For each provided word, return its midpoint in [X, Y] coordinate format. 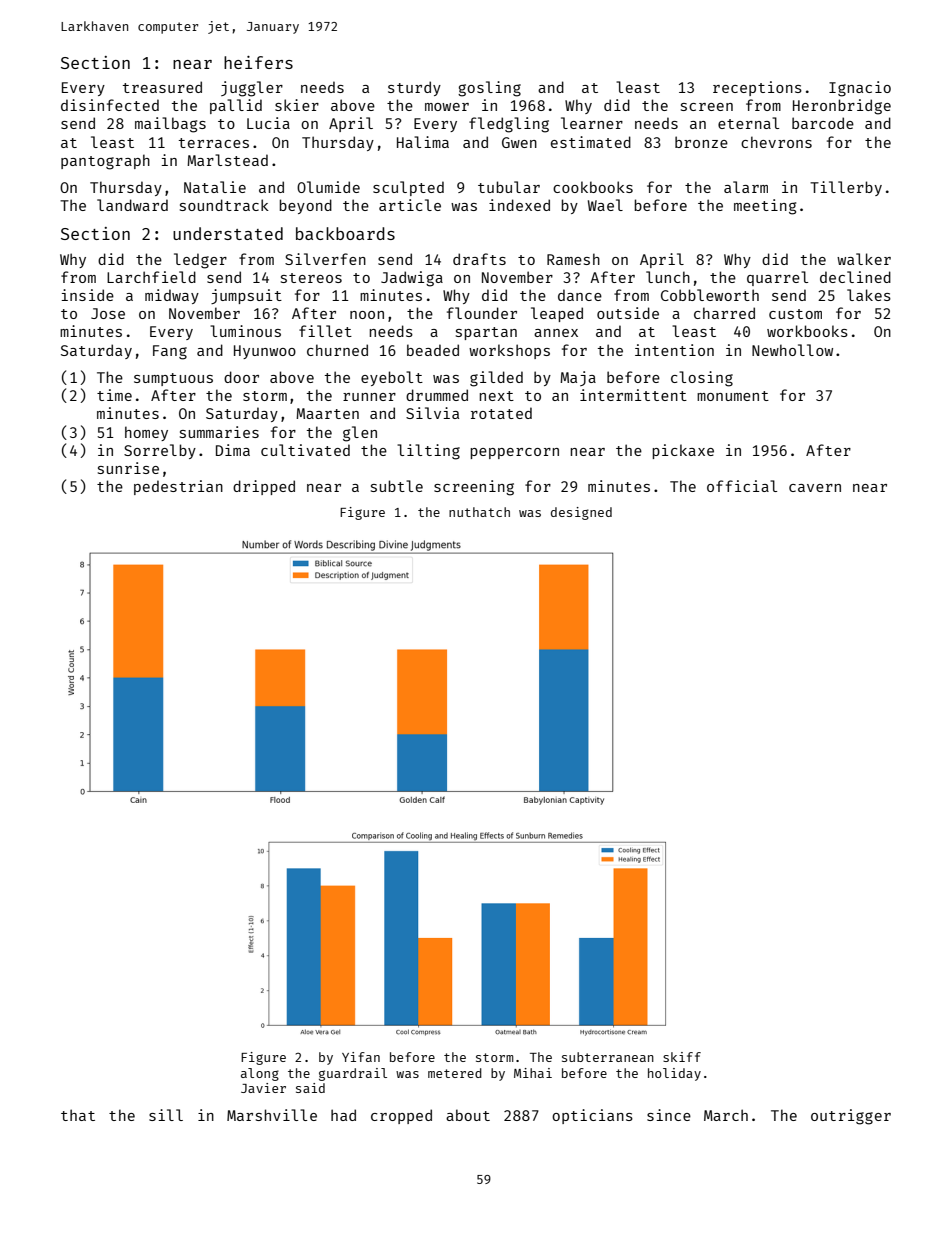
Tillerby [846, 188]
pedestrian [178, 487]
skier [297, 105]
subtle [397, 486]
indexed [519, 205]
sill [166, 1115]
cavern [815, 488]
